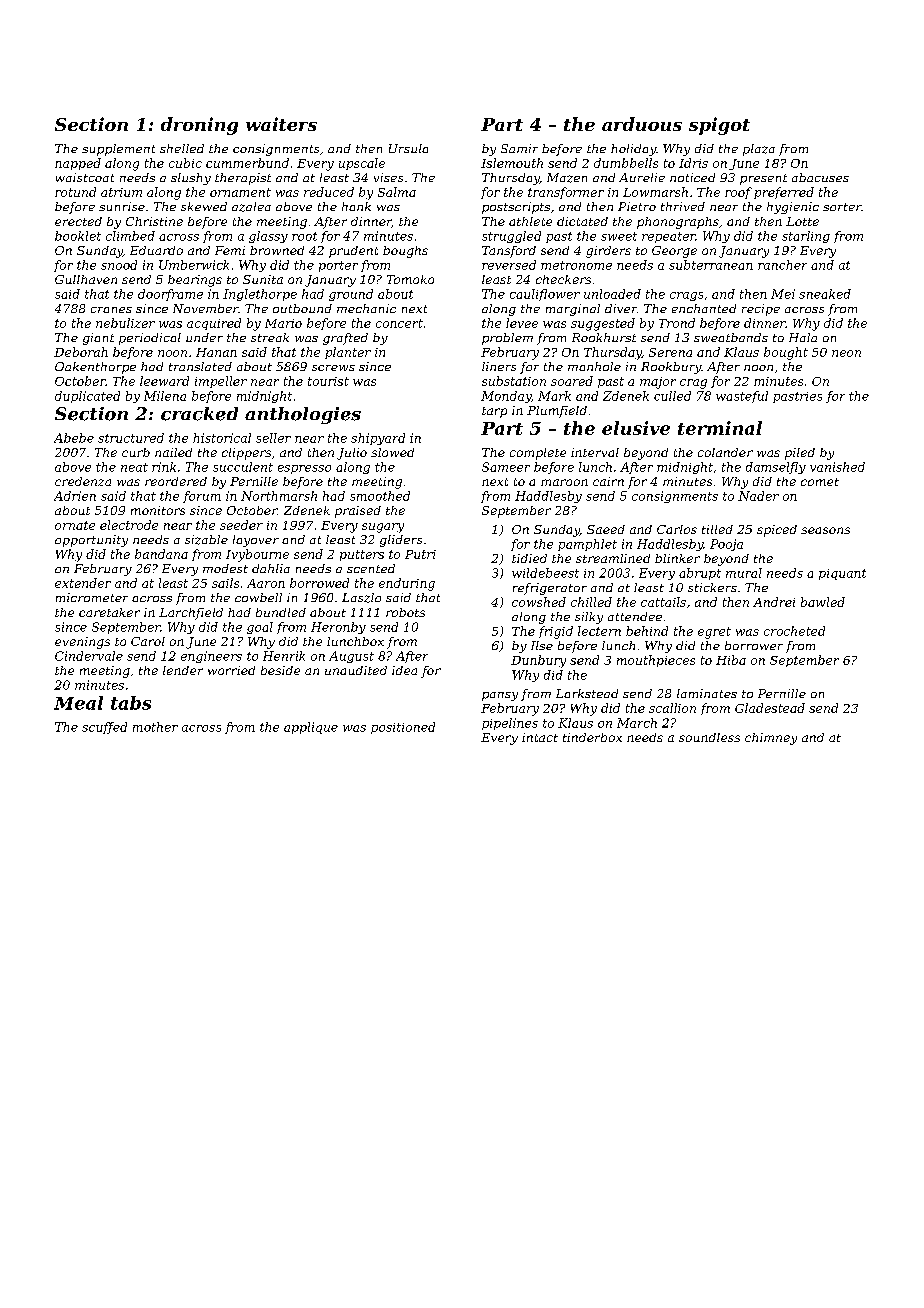 The image size is (924, 1308). What do you see at coordinates (545, 573) in the screenshot?
I see `wildebeest` at bounding box center [545, 573].
